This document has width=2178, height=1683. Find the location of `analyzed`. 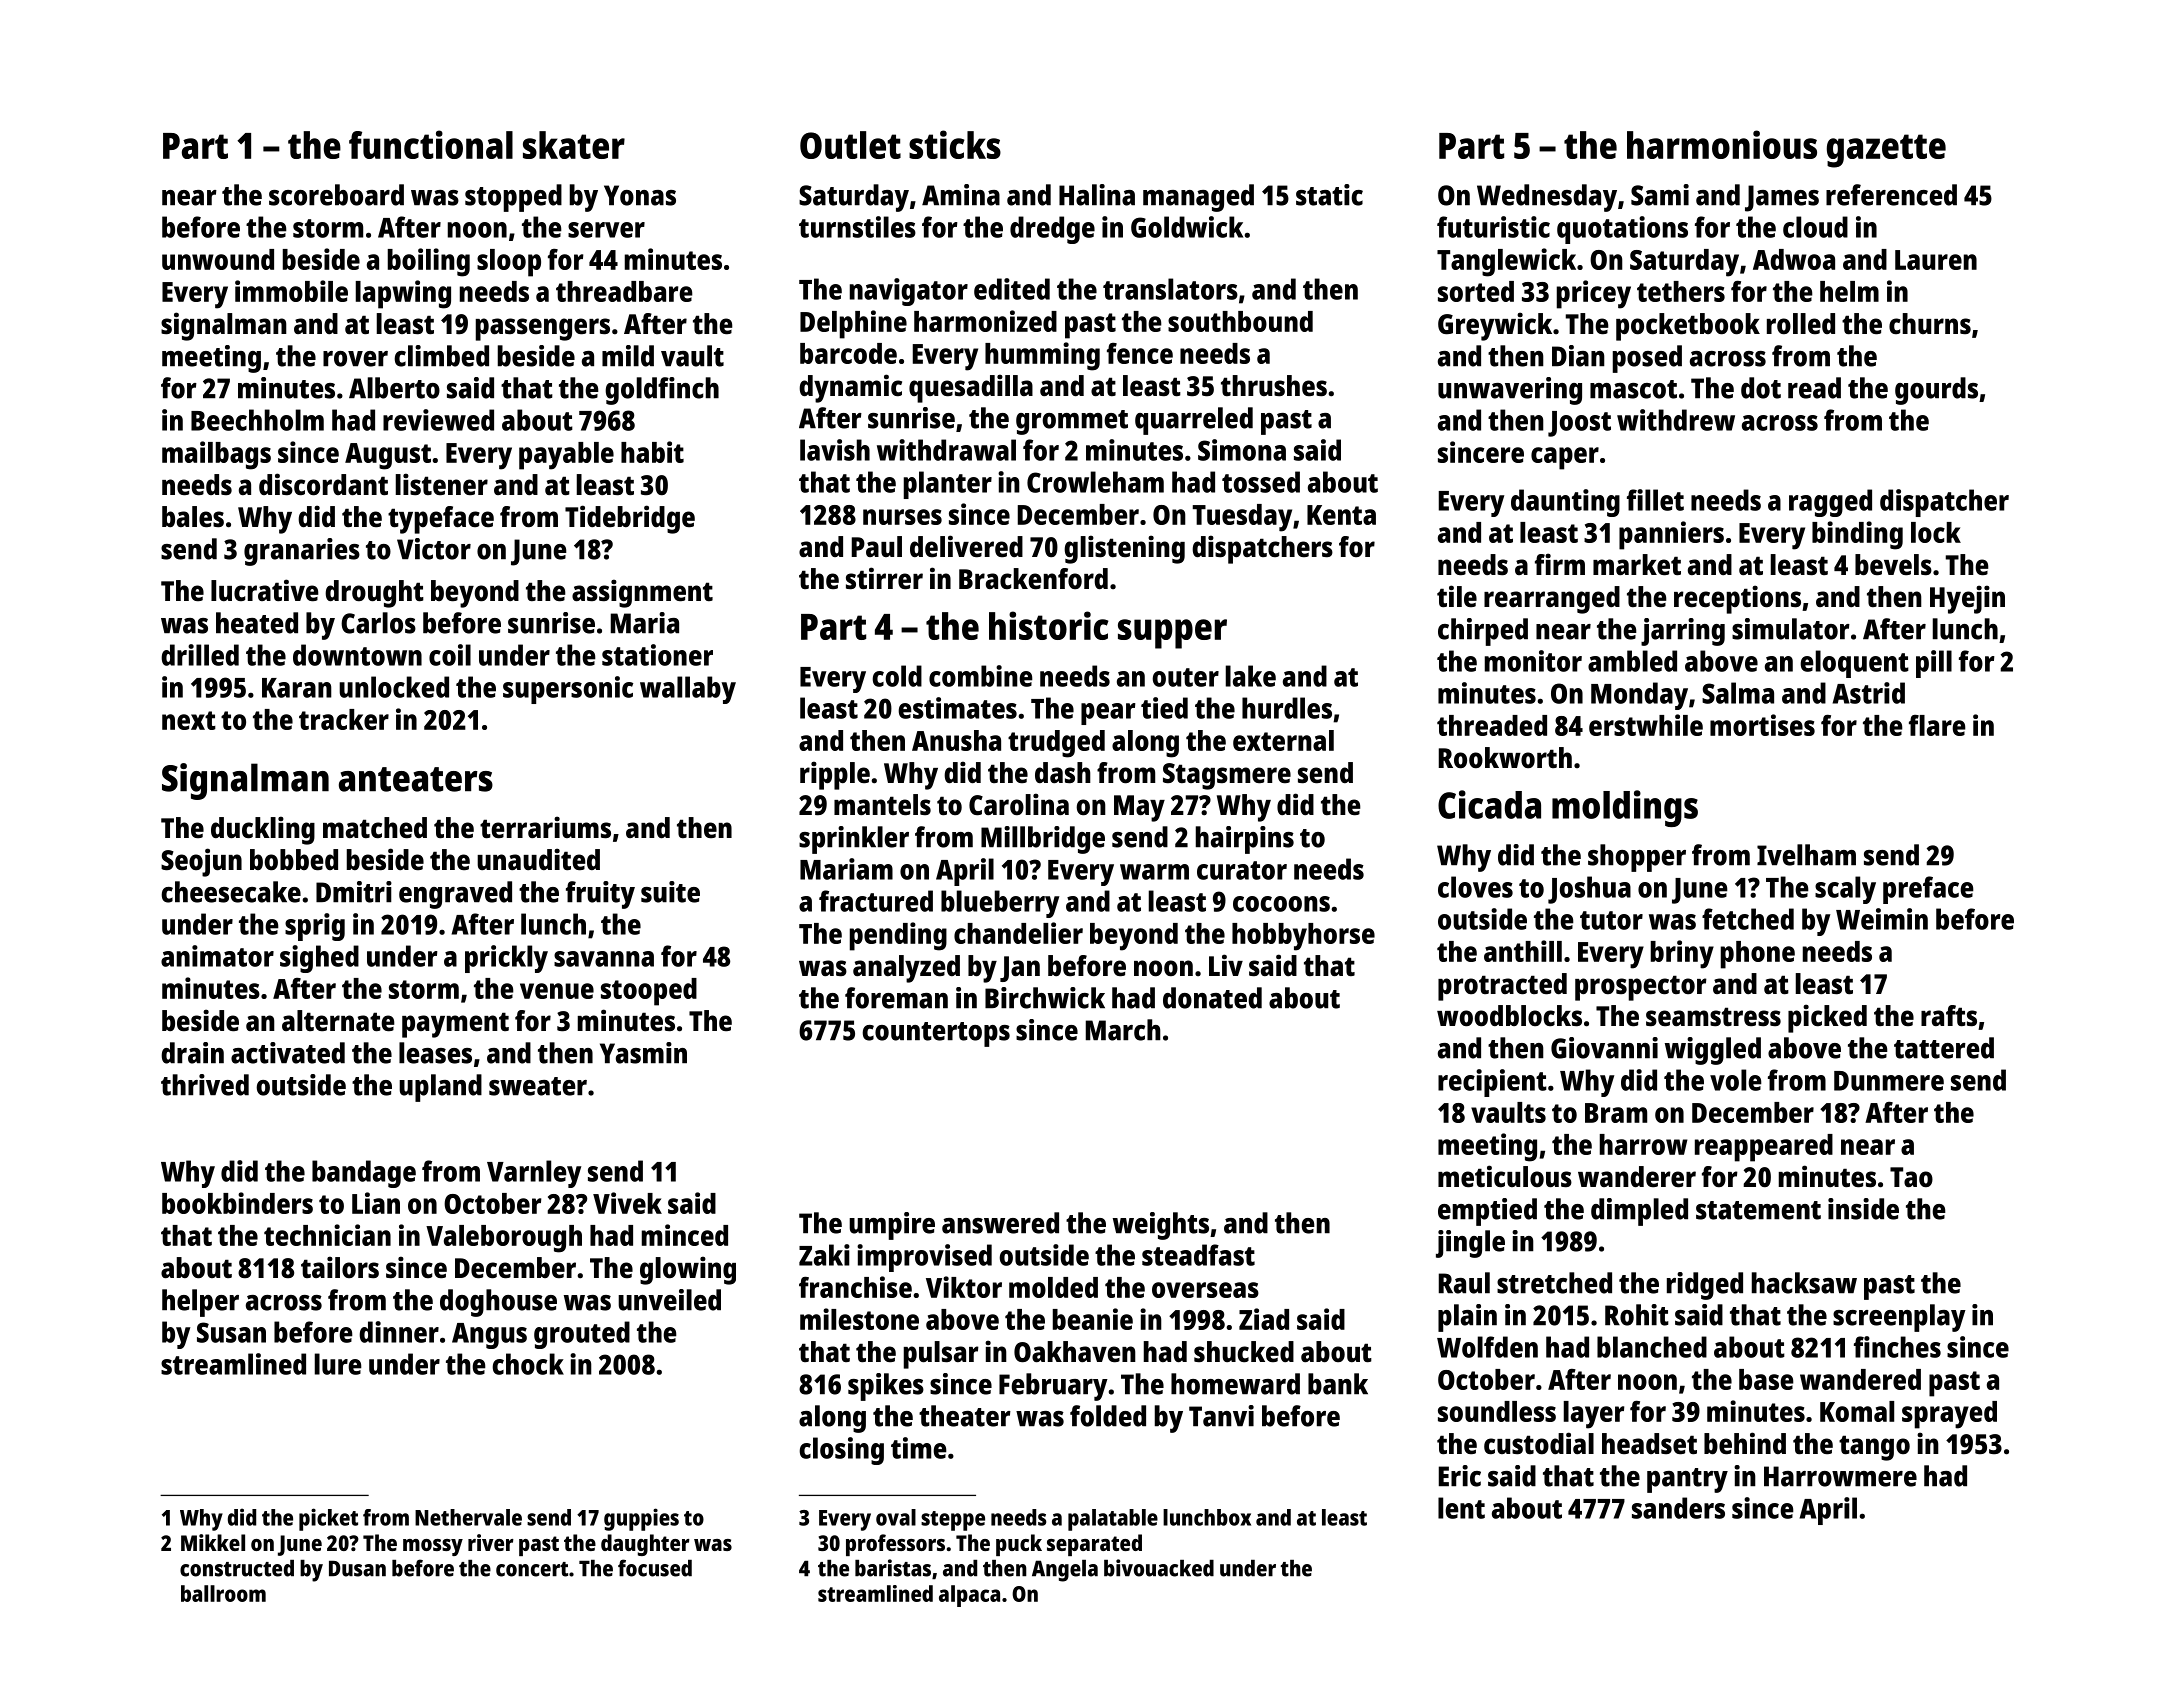

analyzed is located at coordinates (906, 969).
